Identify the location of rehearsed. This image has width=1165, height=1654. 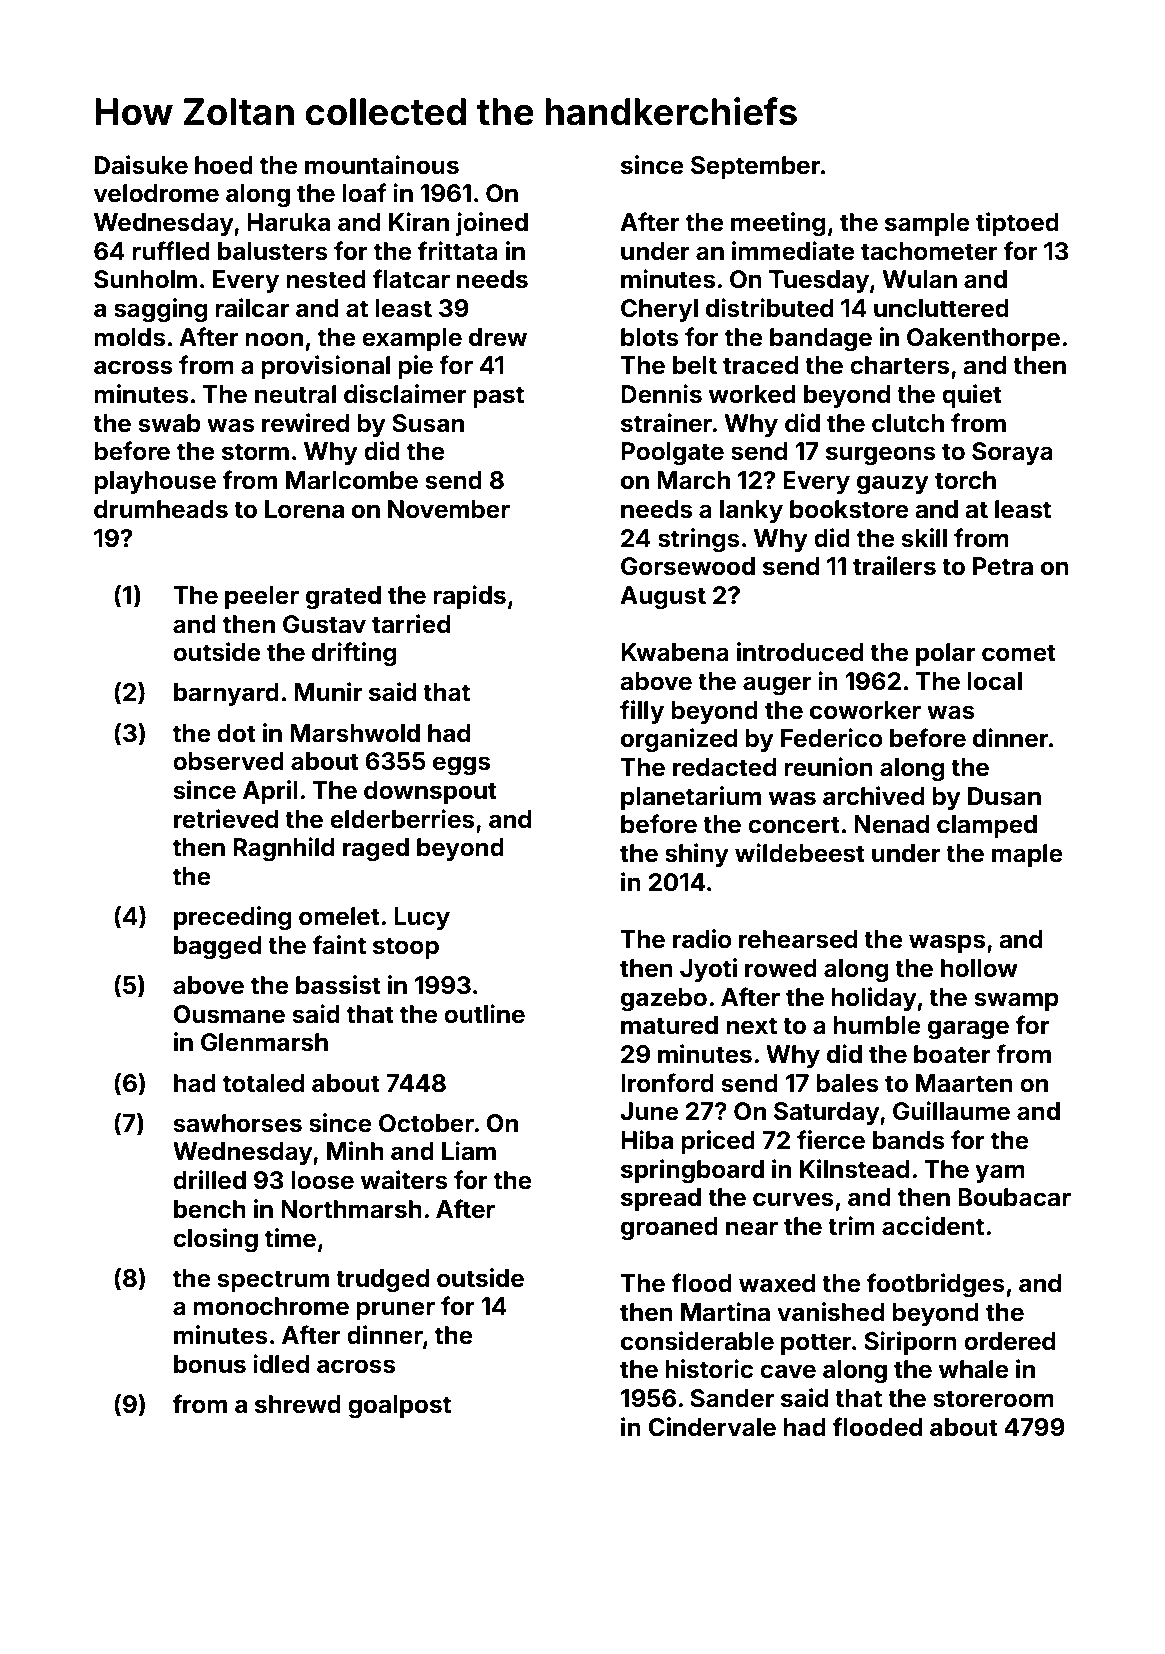
(798, 939).
